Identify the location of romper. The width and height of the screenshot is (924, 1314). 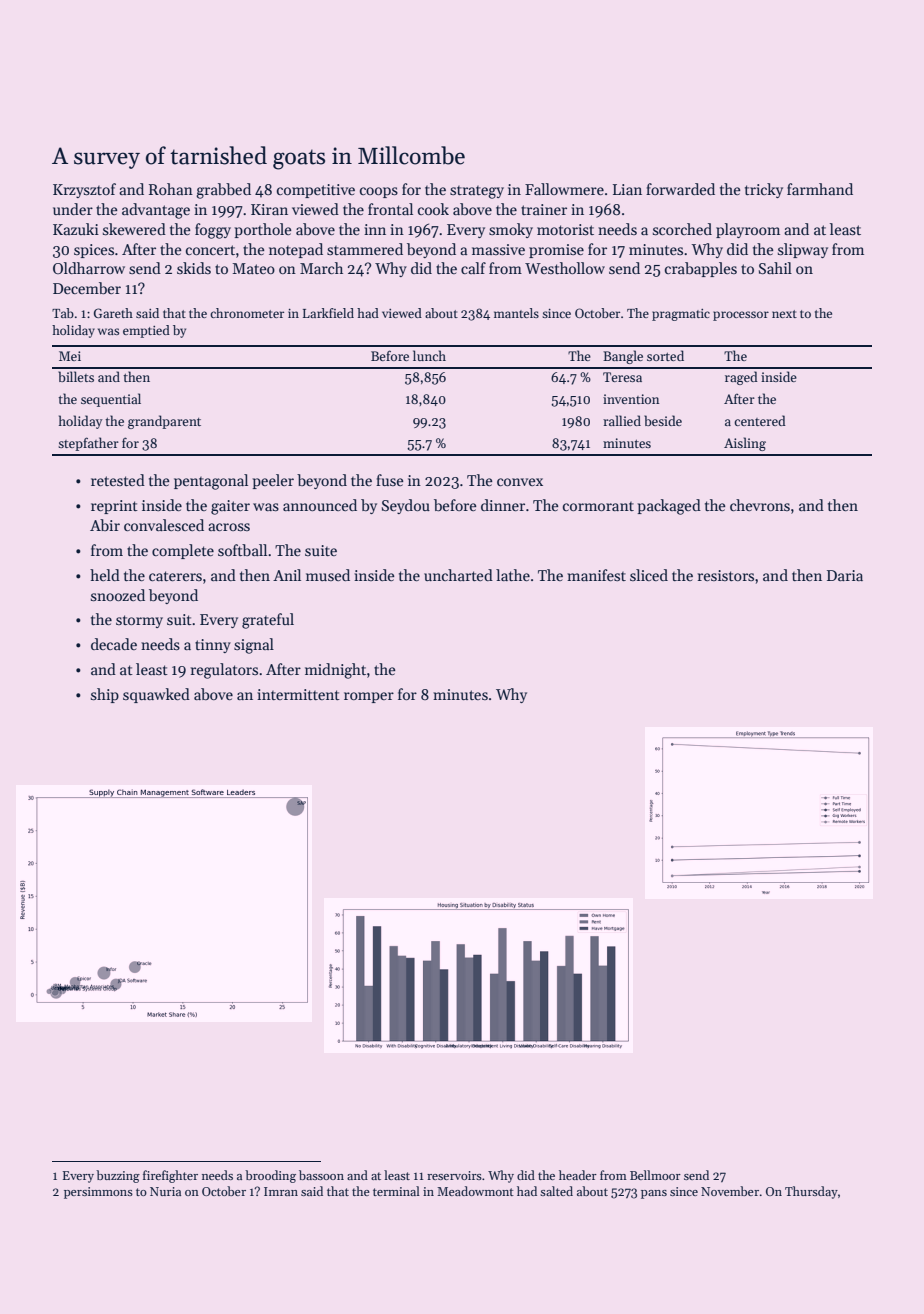
(369, 697).
